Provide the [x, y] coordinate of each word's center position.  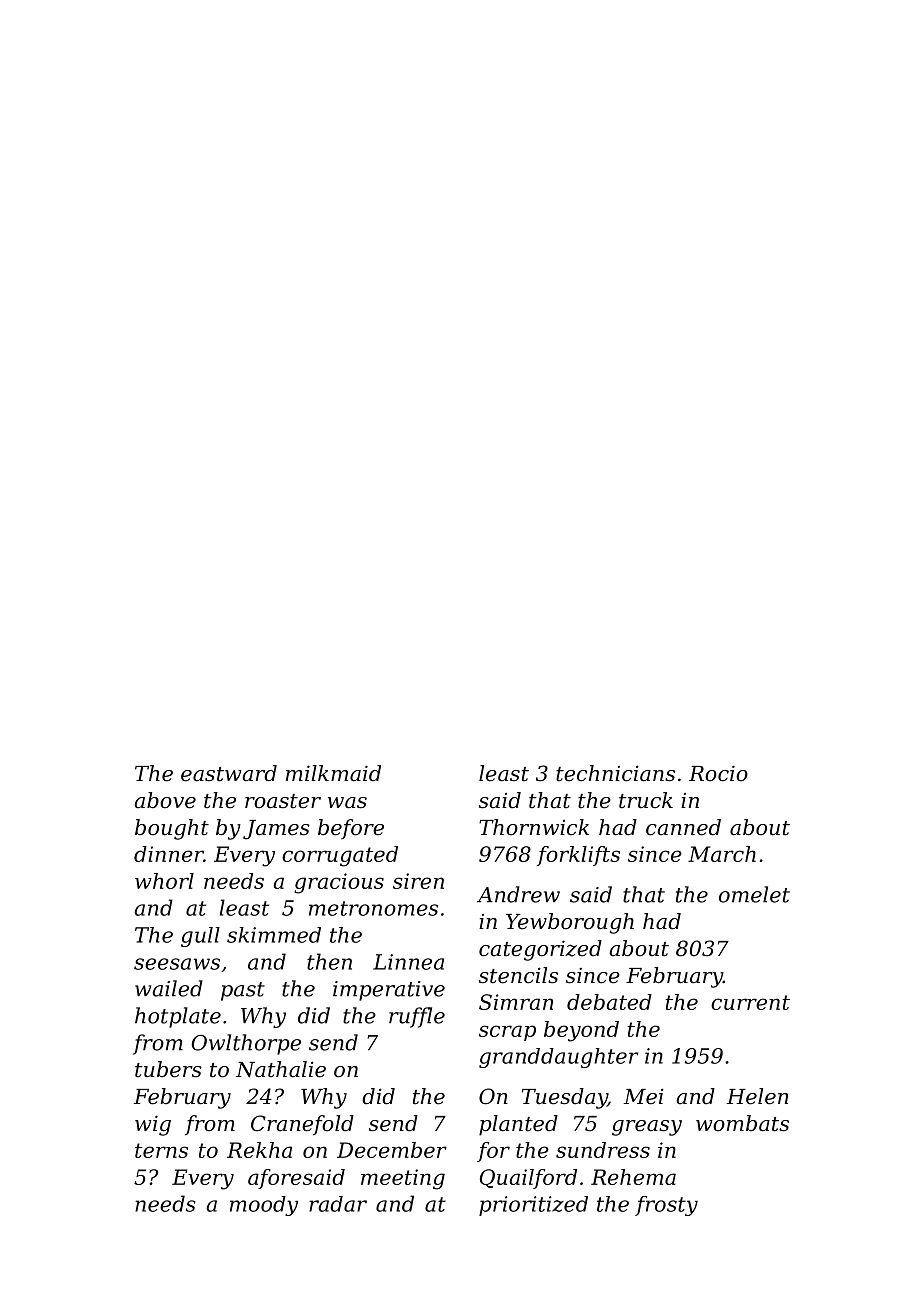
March [722, 854]
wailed [169, 988]
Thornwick [534, 827]
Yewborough [570, 923]
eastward [229, 773]
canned [683, 827]
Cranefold [302, 1125]
